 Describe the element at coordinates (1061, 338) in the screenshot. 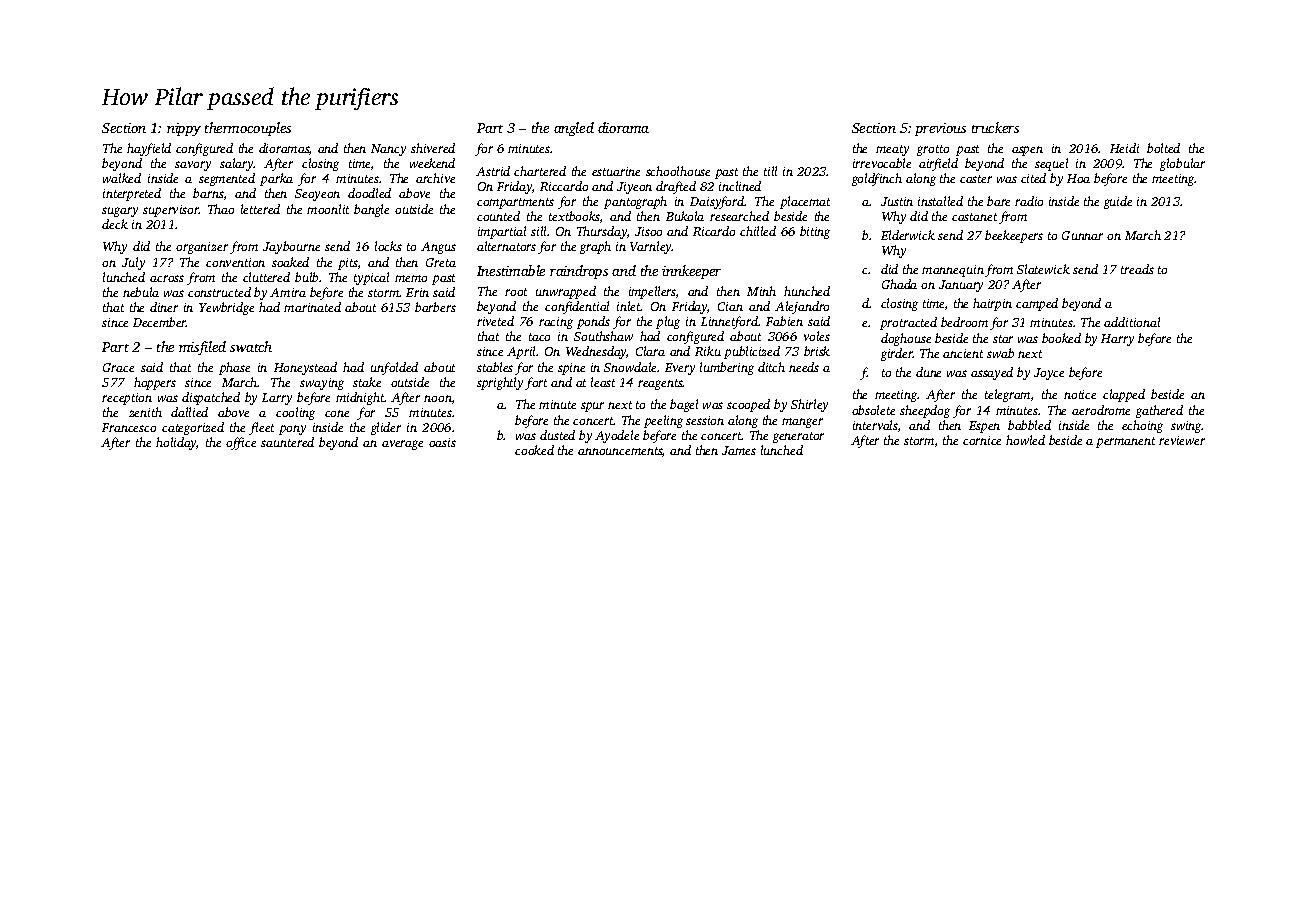

I see `booked` at that location.
